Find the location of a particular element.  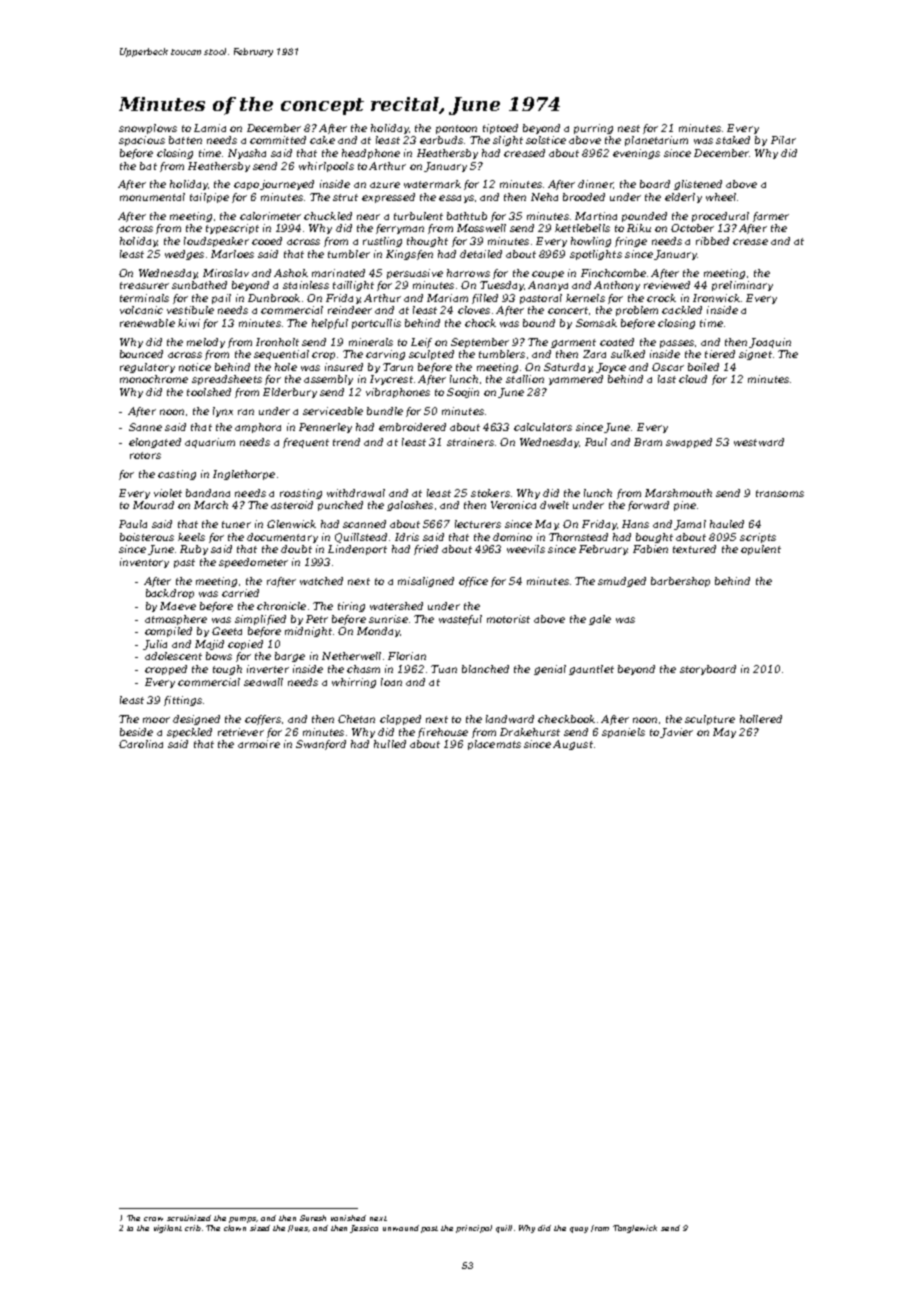

vigilant is located at coordinates (168, 1229).
